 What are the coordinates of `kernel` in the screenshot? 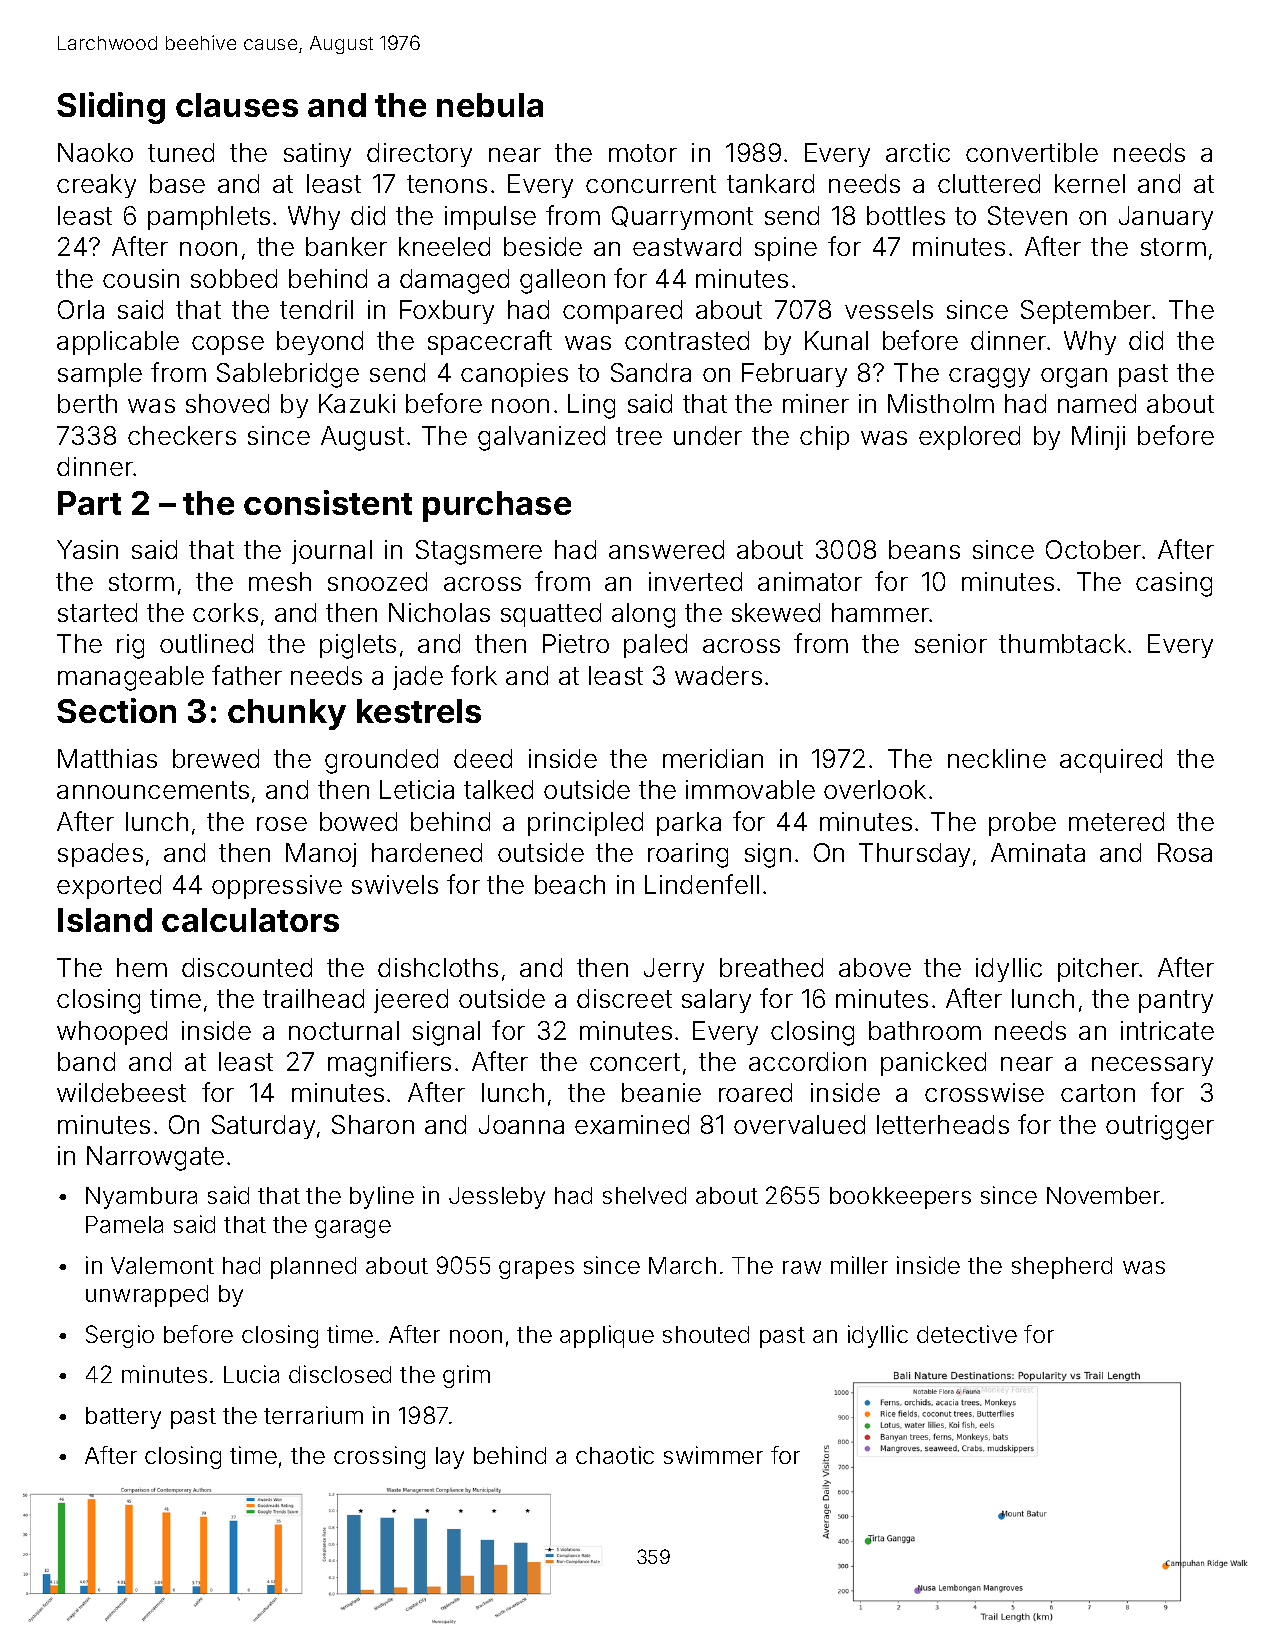 It's located at (1090, 183).
